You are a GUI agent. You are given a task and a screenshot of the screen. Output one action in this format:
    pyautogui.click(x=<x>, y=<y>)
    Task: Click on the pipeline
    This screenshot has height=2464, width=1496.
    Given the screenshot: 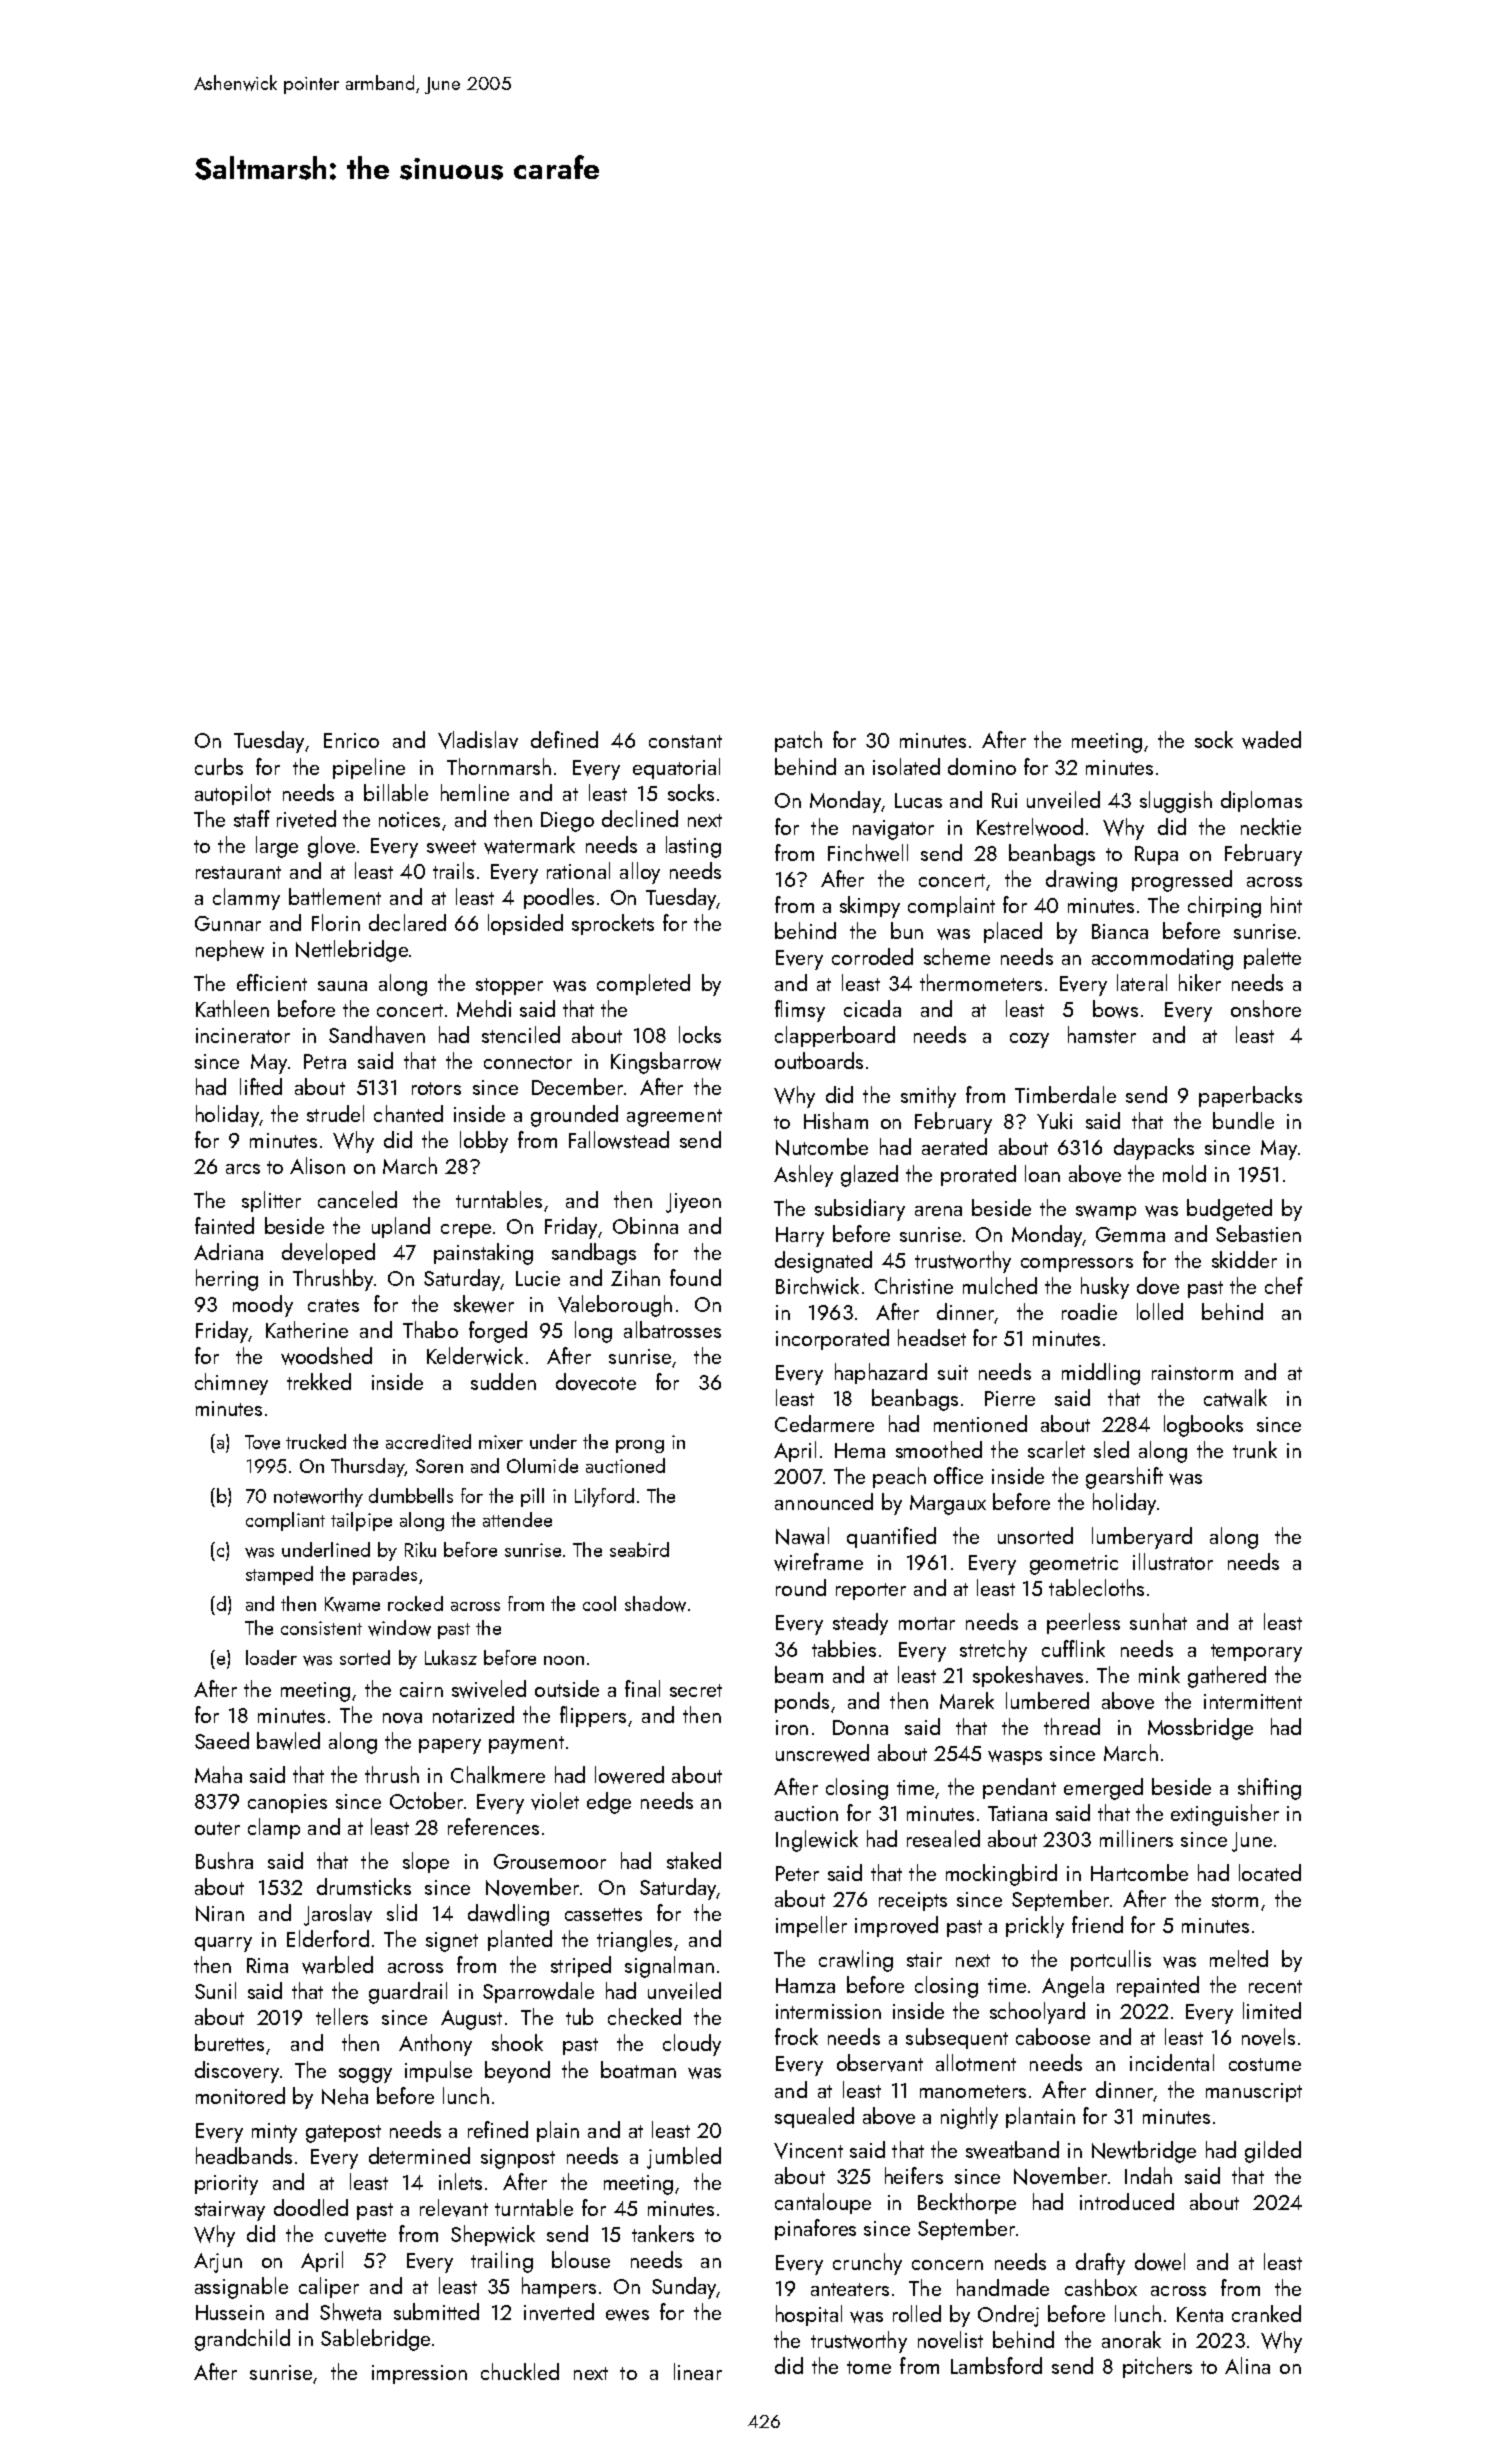 What is the action you would take?
    pyautogui.click(x=369, y=768)
